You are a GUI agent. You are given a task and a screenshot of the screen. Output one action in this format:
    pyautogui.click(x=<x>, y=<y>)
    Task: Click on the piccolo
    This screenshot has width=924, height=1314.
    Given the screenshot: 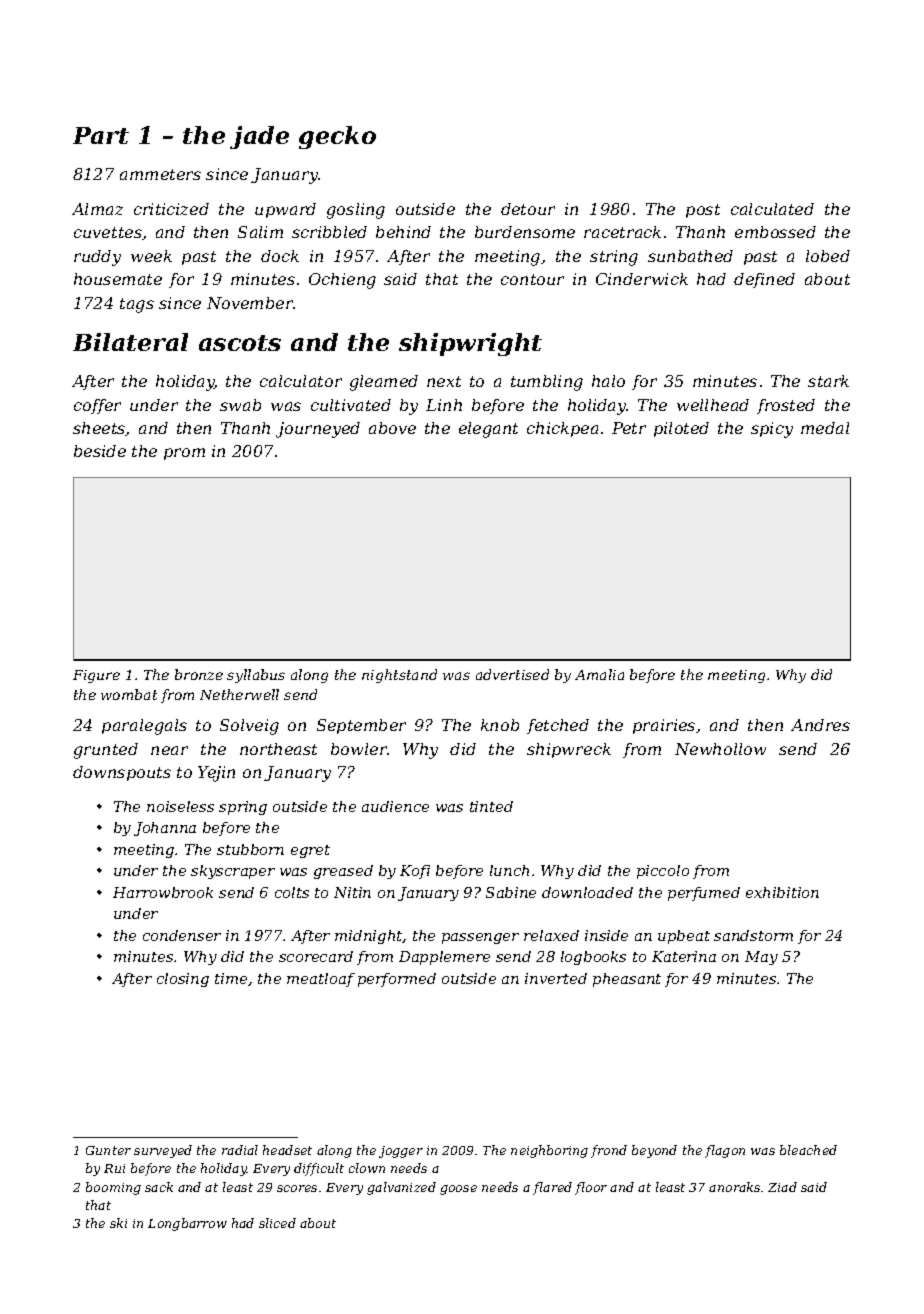 What is the action you would take?
    pyautogui.click(x=663, y=872)
